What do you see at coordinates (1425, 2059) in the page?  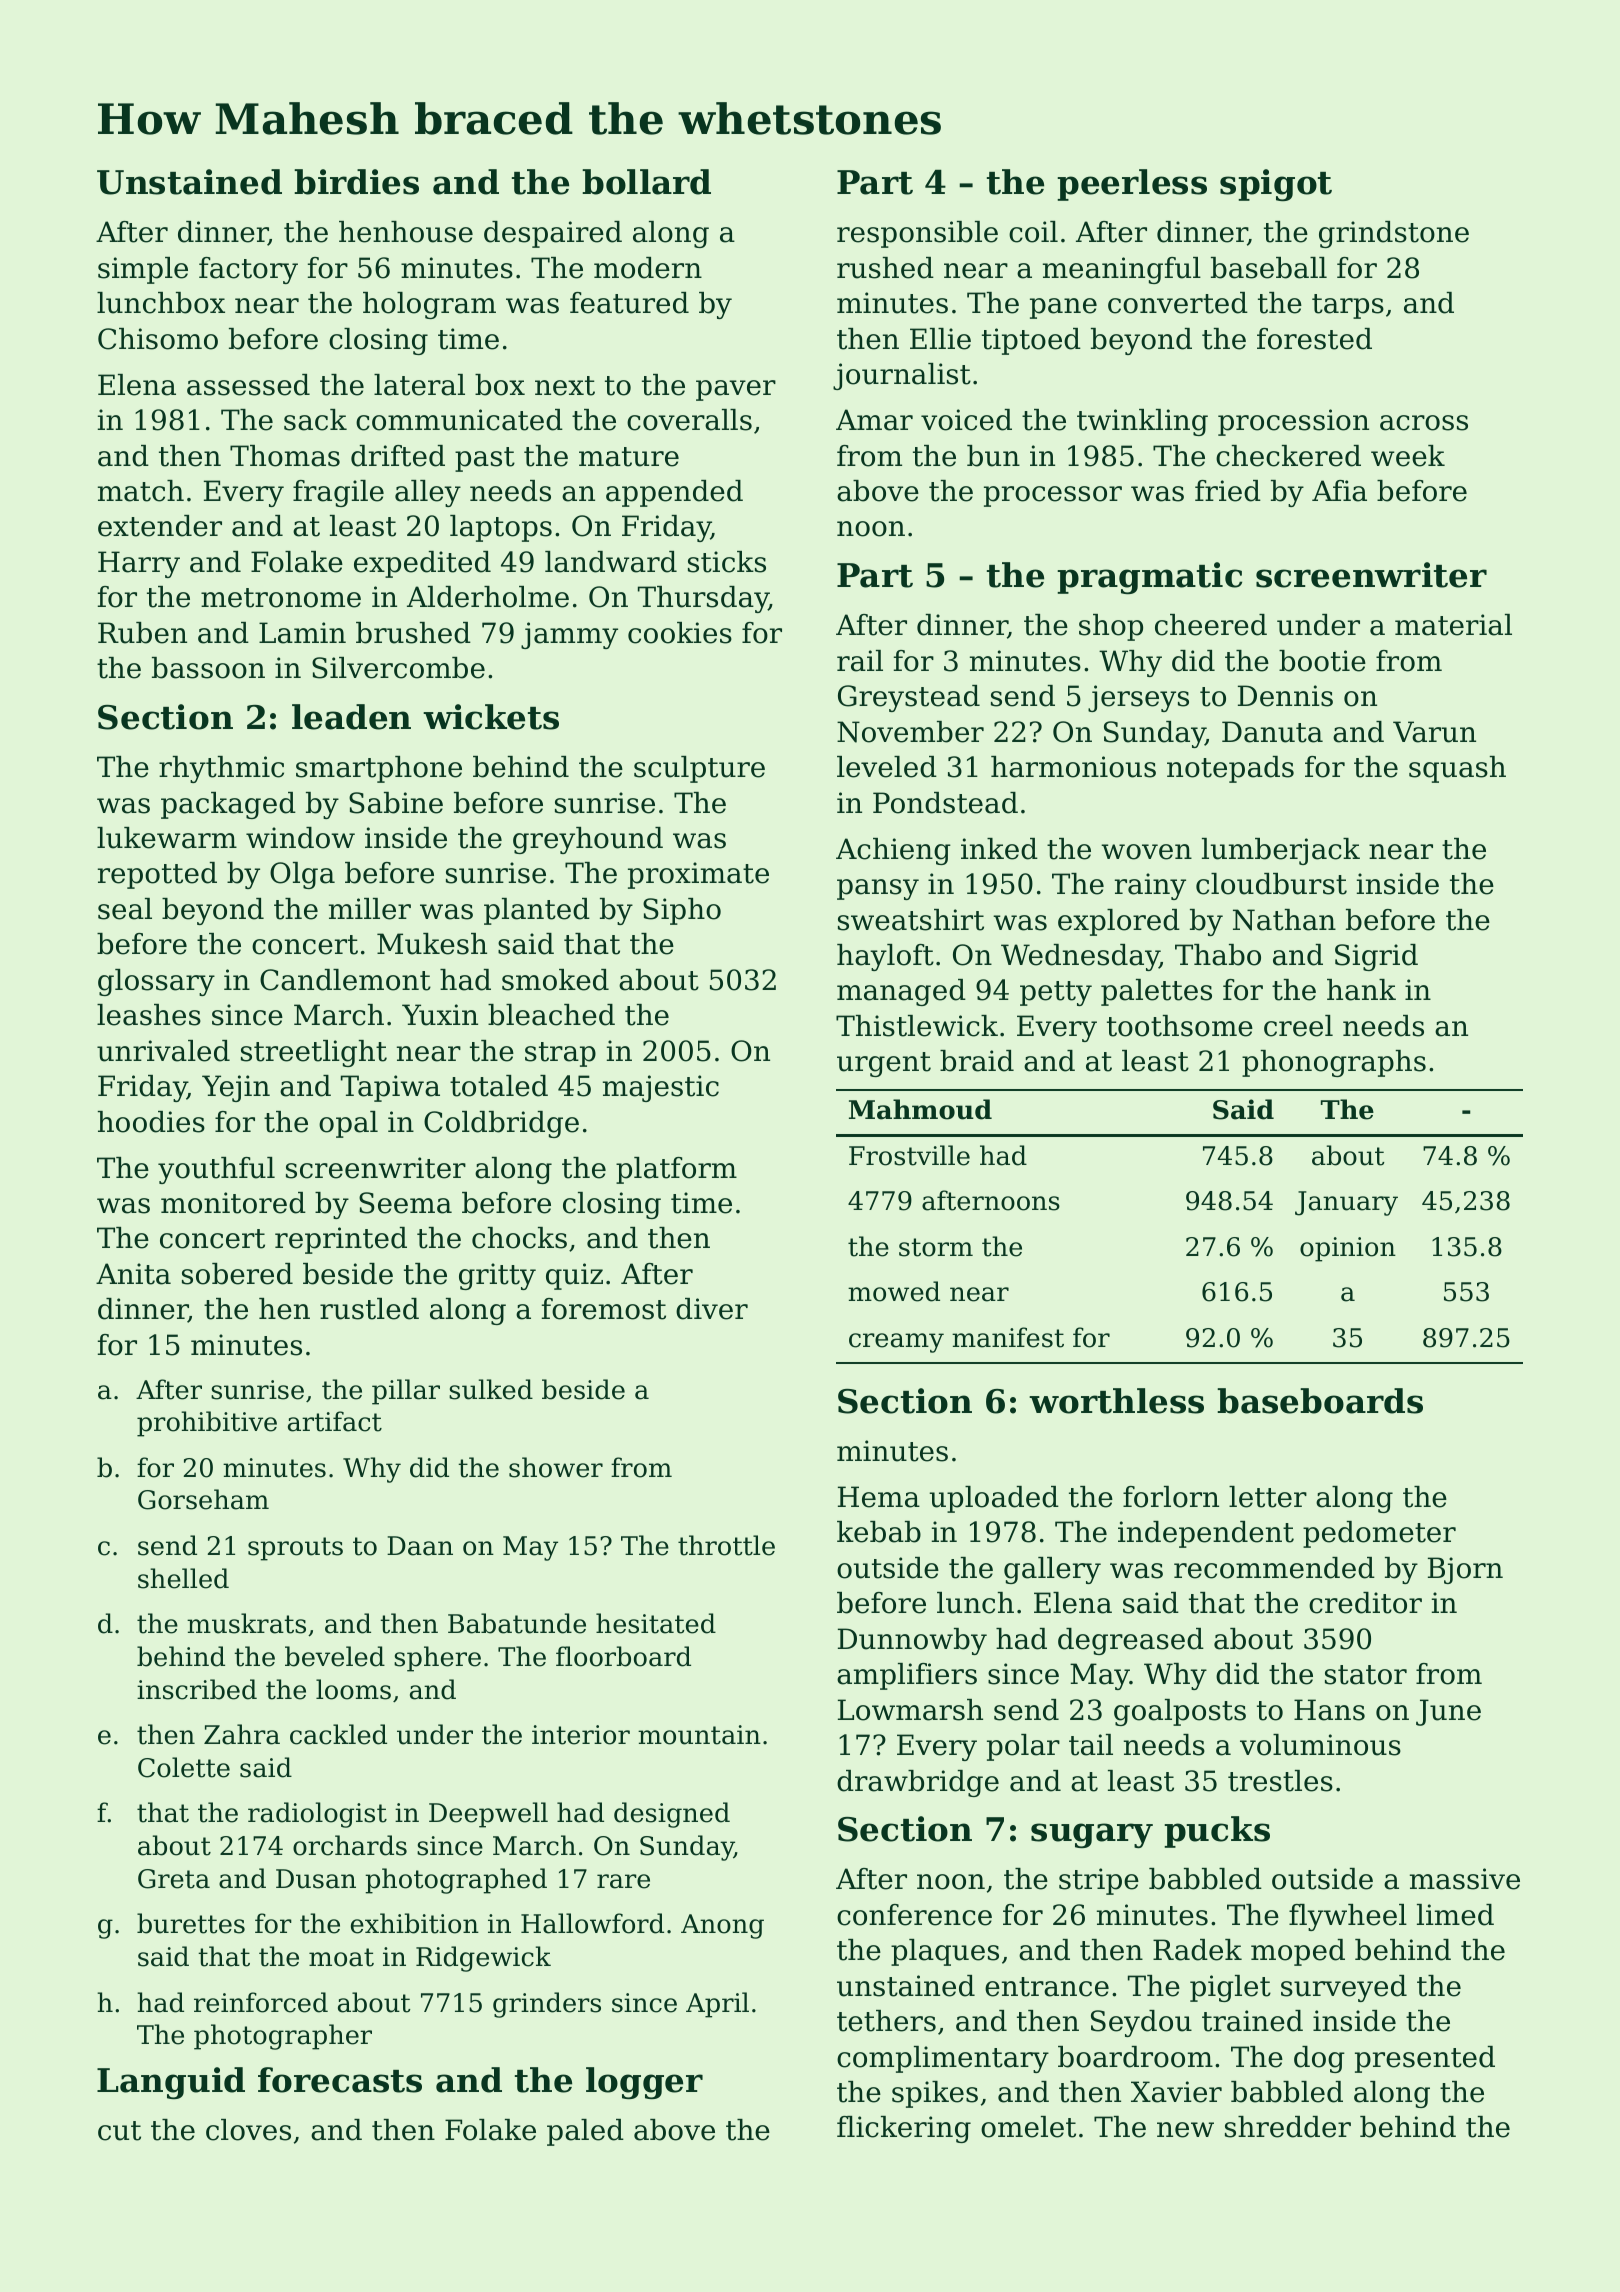 I see `presented` at bounding box center [1425, 2059].
